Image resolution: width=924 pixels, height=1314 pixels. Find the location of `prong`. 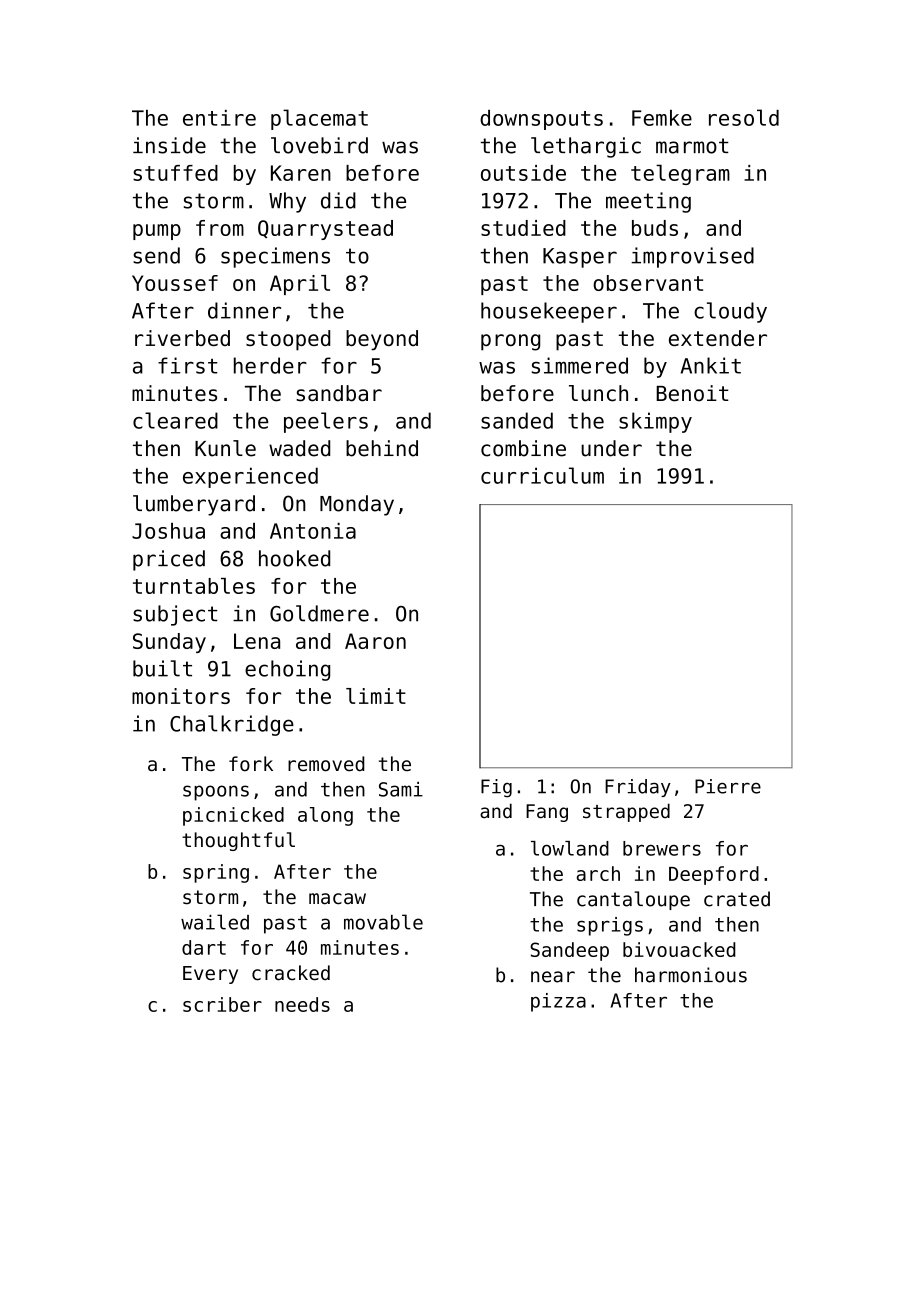

prong is located at coordinates (510, 342).
